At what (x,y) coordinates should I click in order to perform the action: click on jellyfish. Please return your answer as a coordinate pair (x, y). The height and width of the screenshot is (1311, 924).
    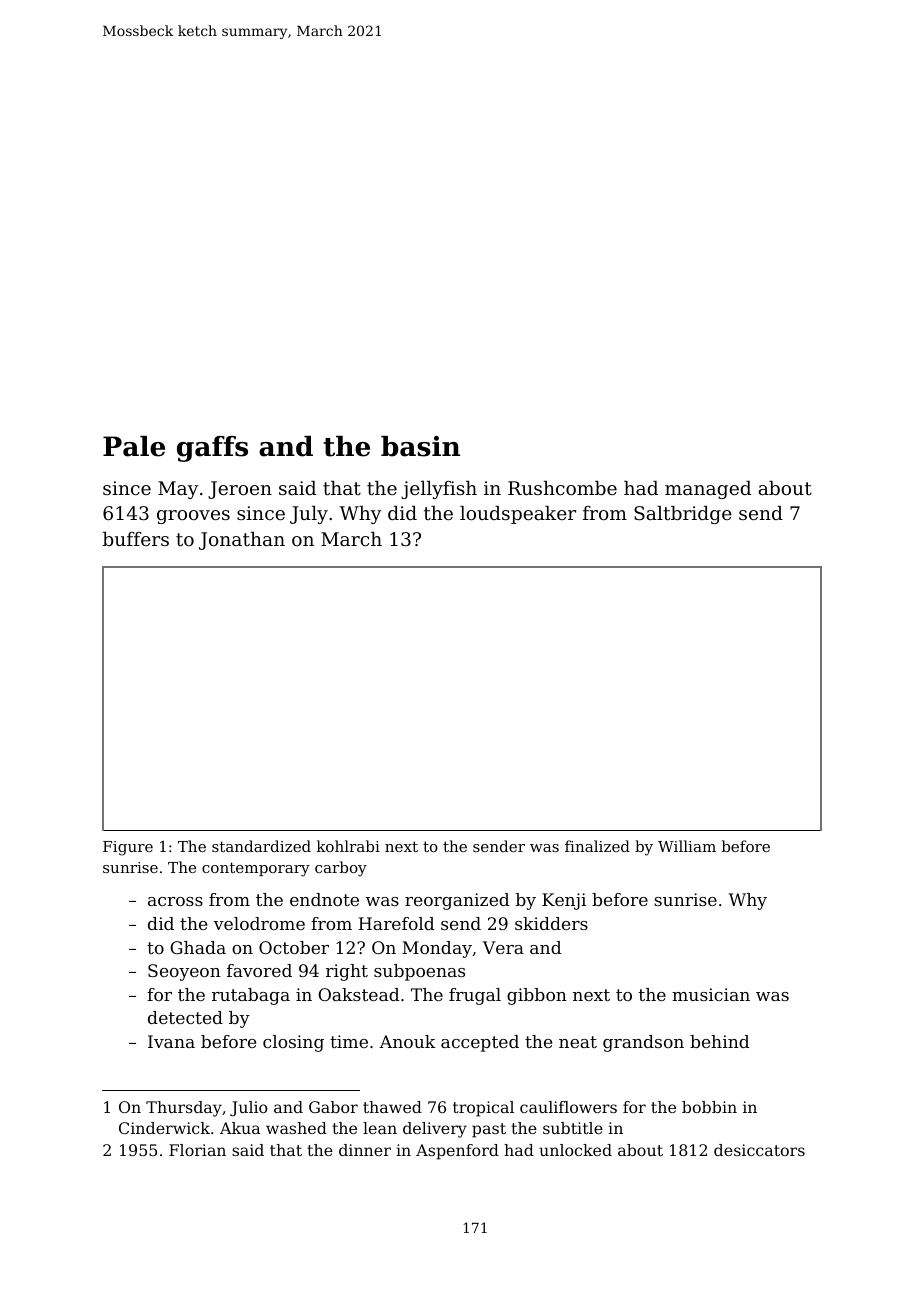
    Looking at the image, I should click on (439, 490).
